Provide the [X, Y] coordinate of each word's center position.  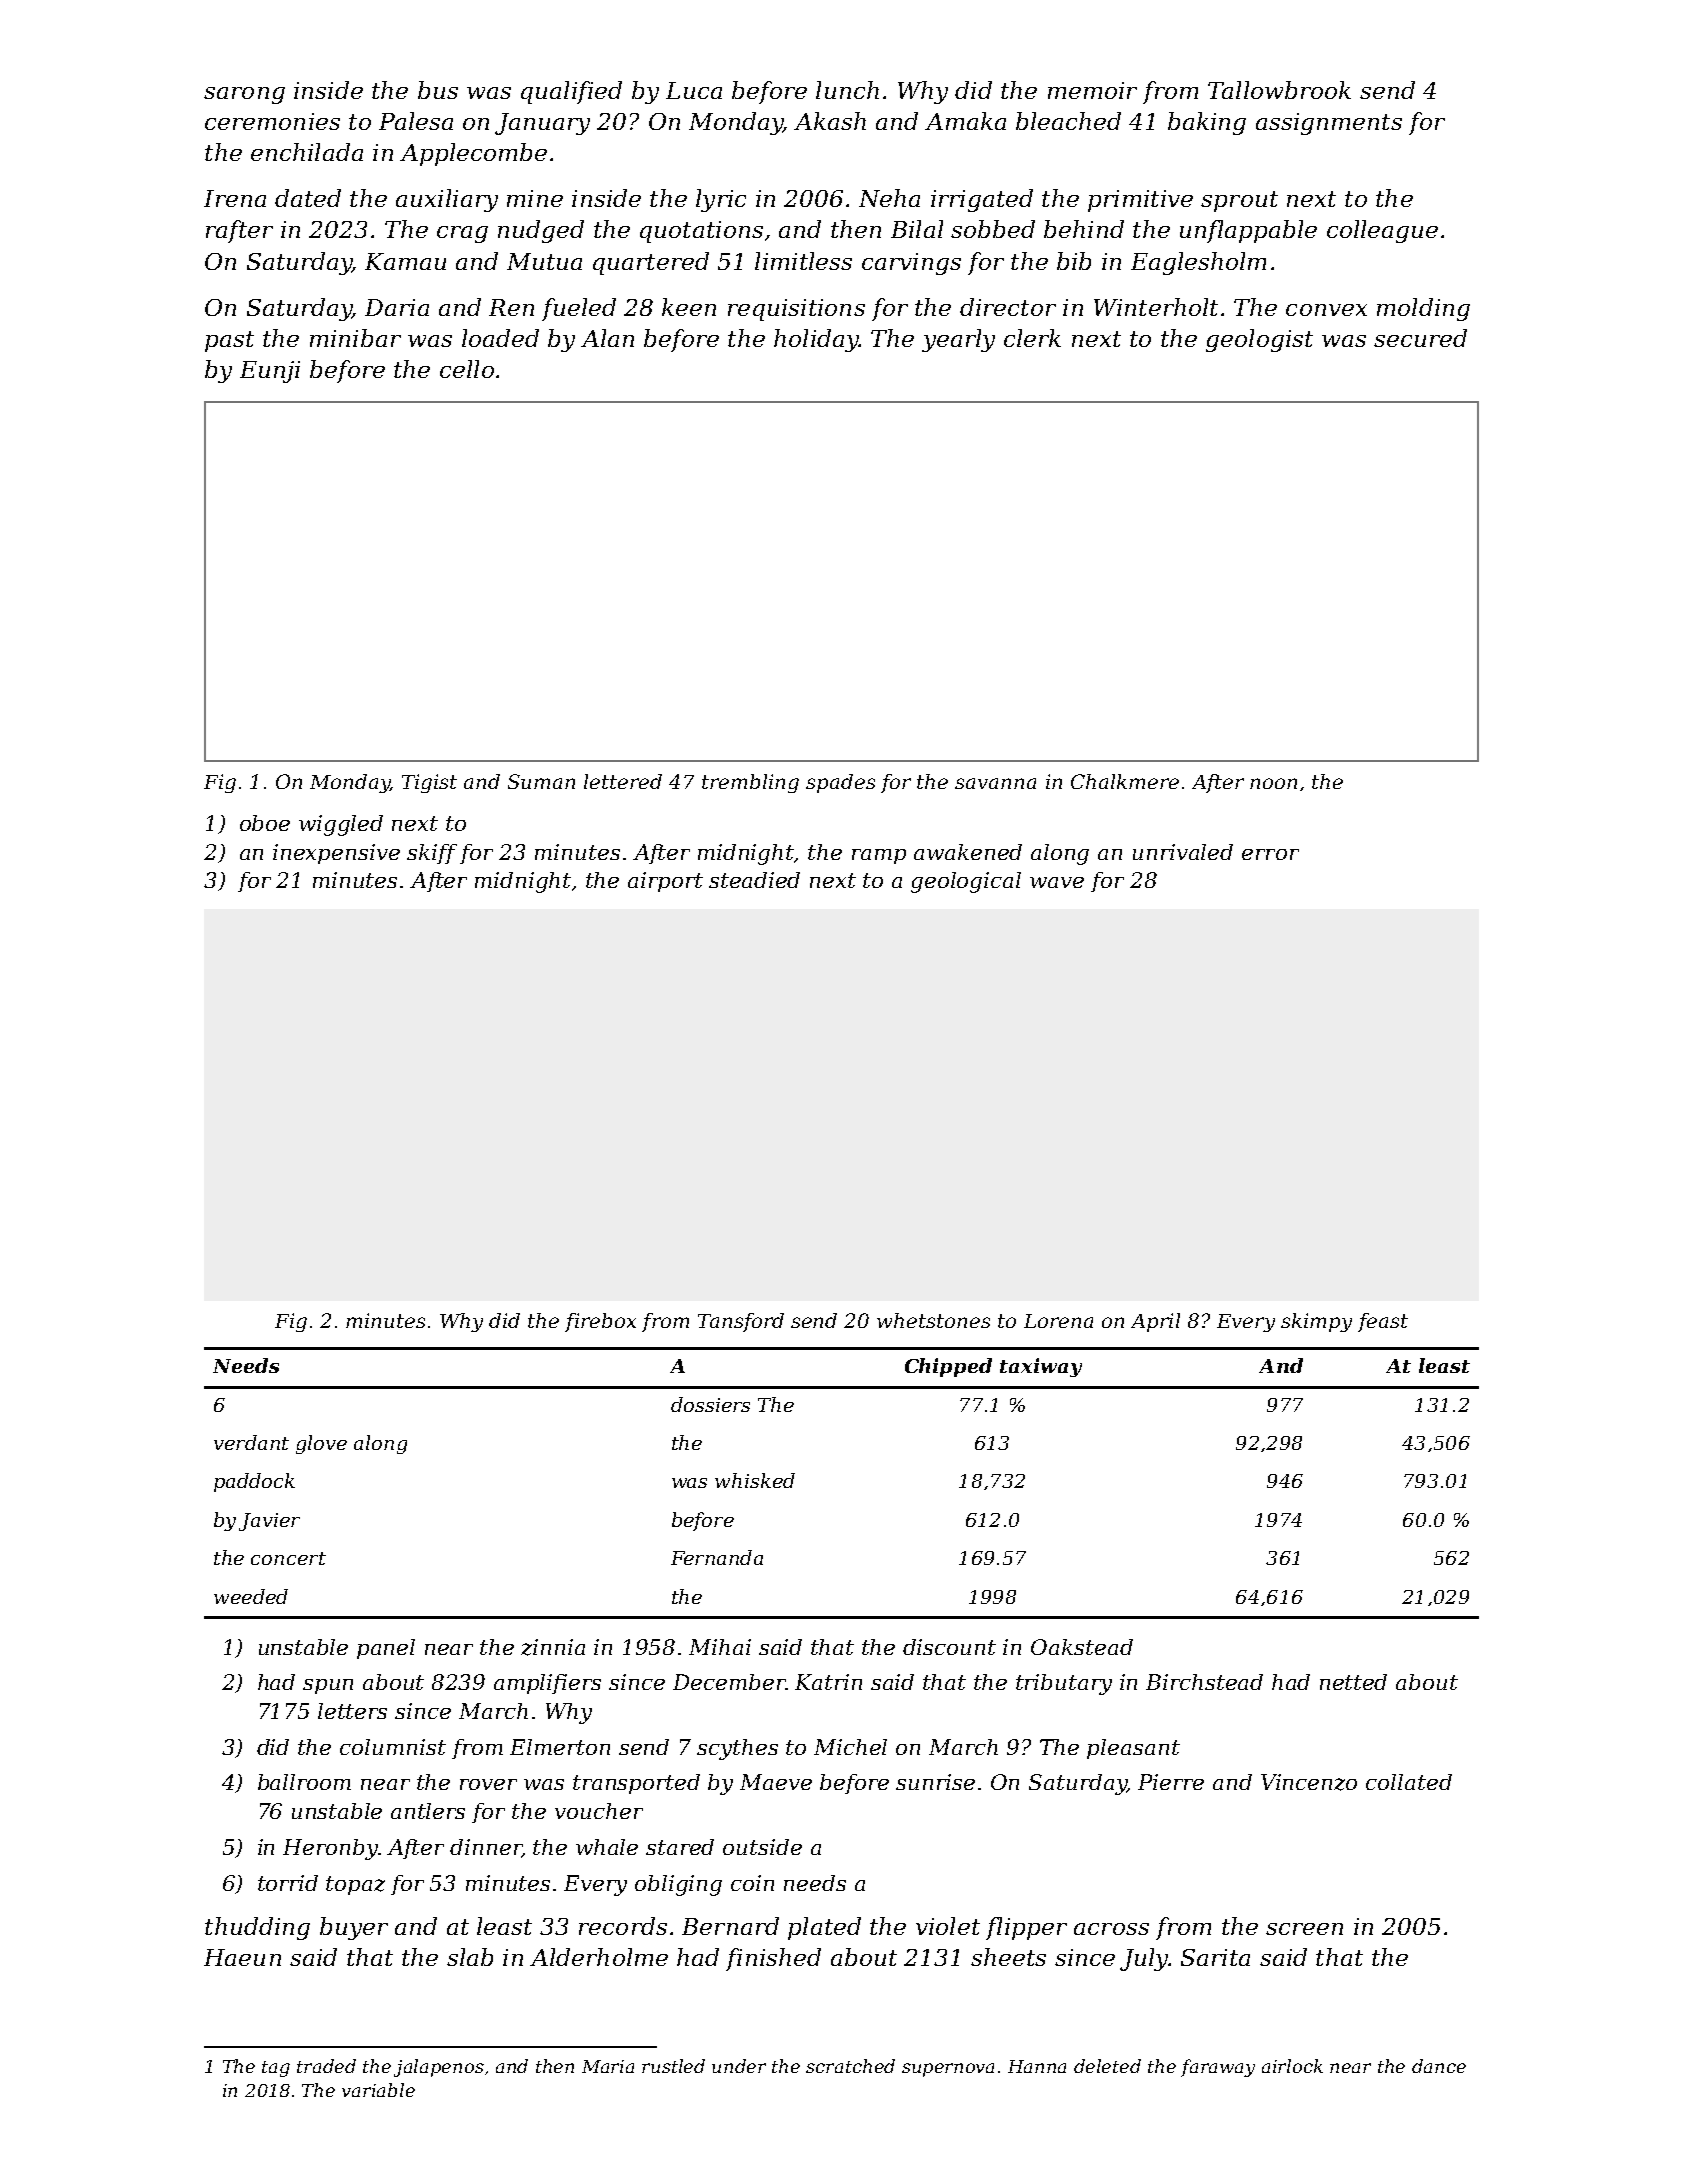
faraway [1218, 2068]
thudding [257, 1928]
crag [462, 234]
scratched [850, 2066]
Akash [830, 121]
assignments [1329, 124]
